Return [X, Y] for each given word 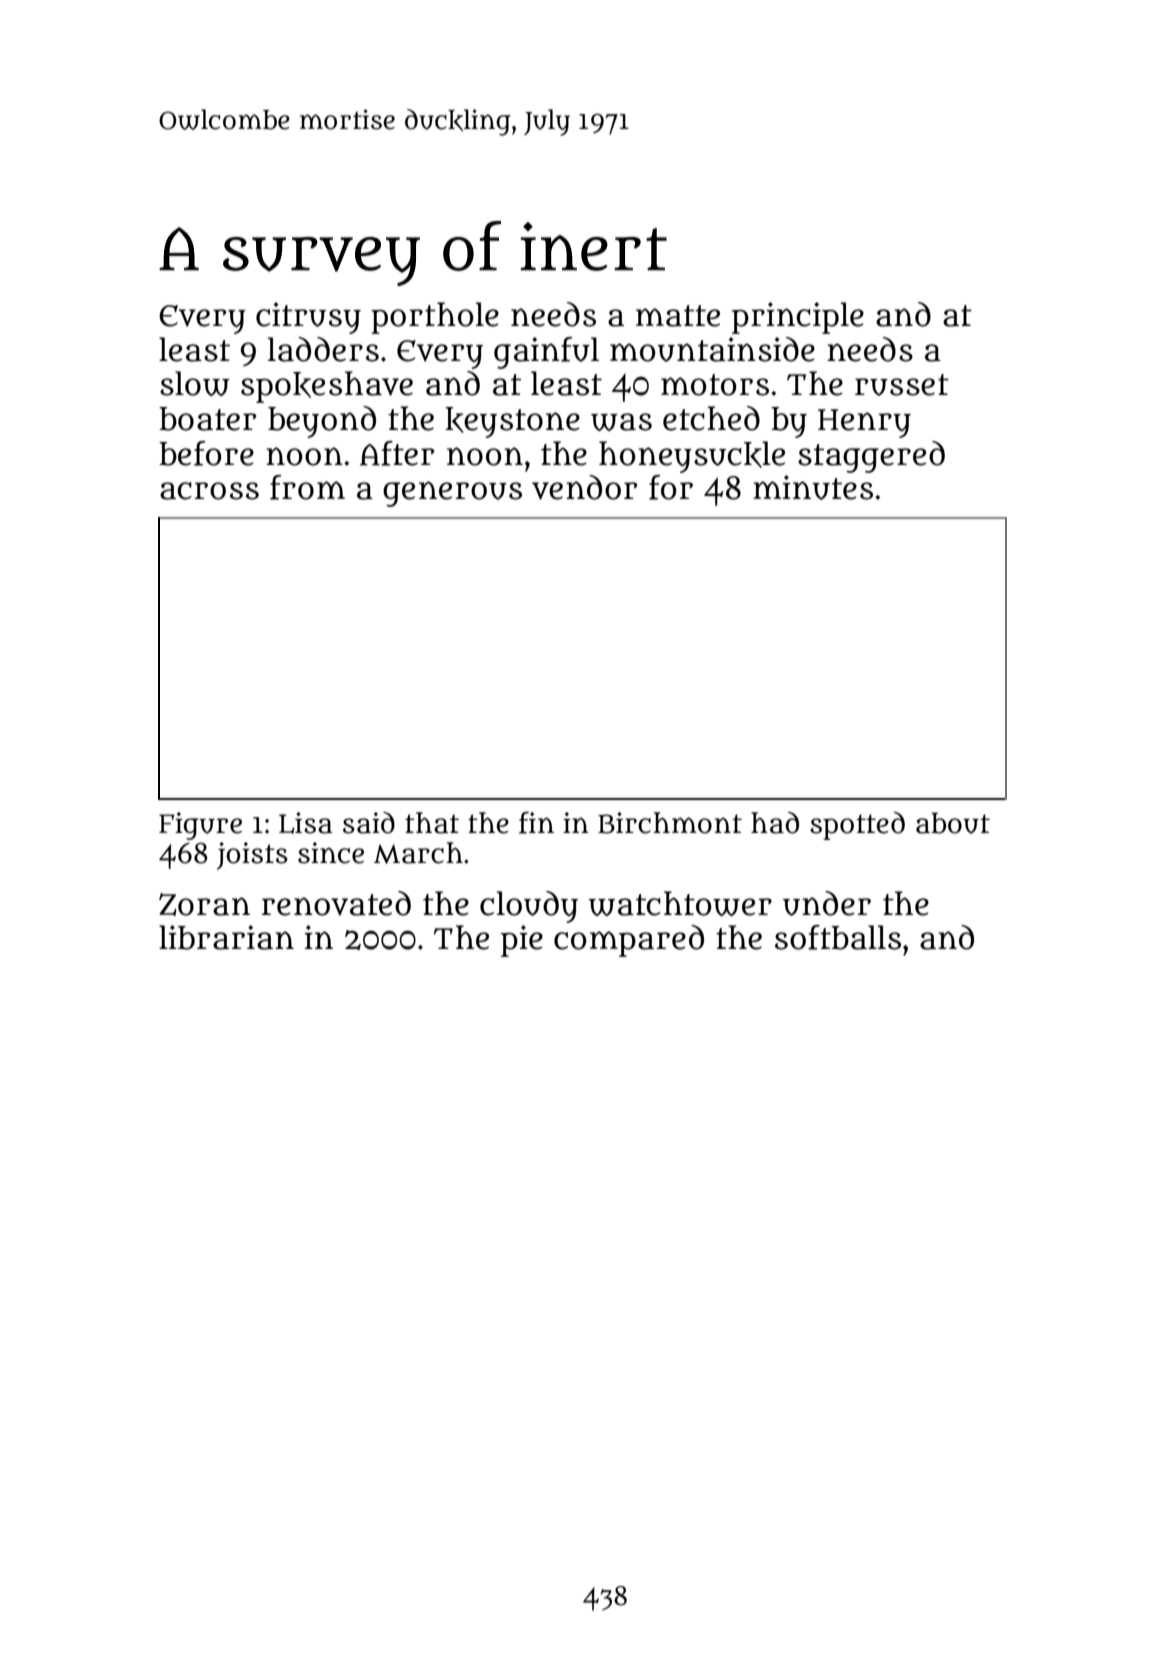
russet [902, 385]
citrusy [308, 318]
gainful [546, 353]
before [206, 453]
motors [715, 385]
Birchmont [670, 823]
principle [798, 318]
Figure [200, 826]
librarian [226, 937]
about [953, 823]
